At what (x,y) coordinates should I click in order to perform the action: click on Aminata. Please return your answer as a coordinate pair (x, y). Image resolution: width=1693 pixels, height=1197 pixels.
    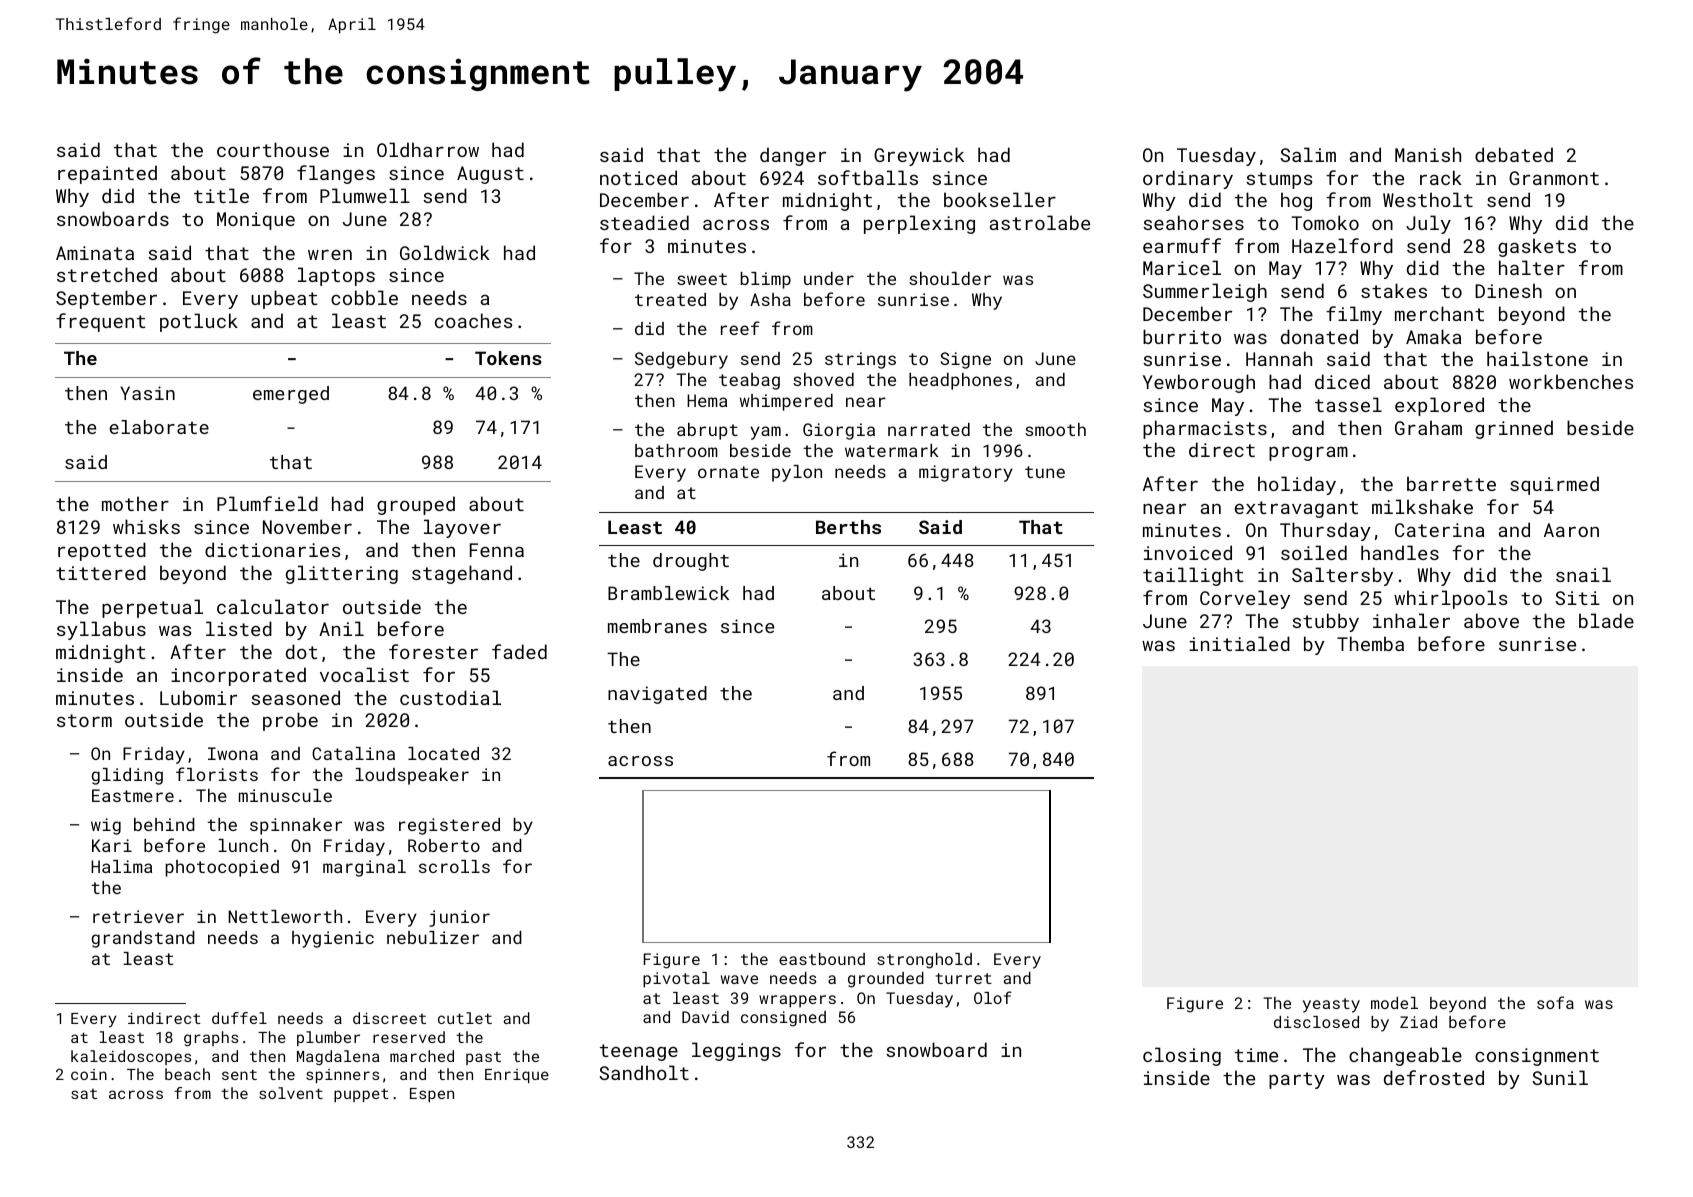
    Looking at the image, I should click on (95, 253).
